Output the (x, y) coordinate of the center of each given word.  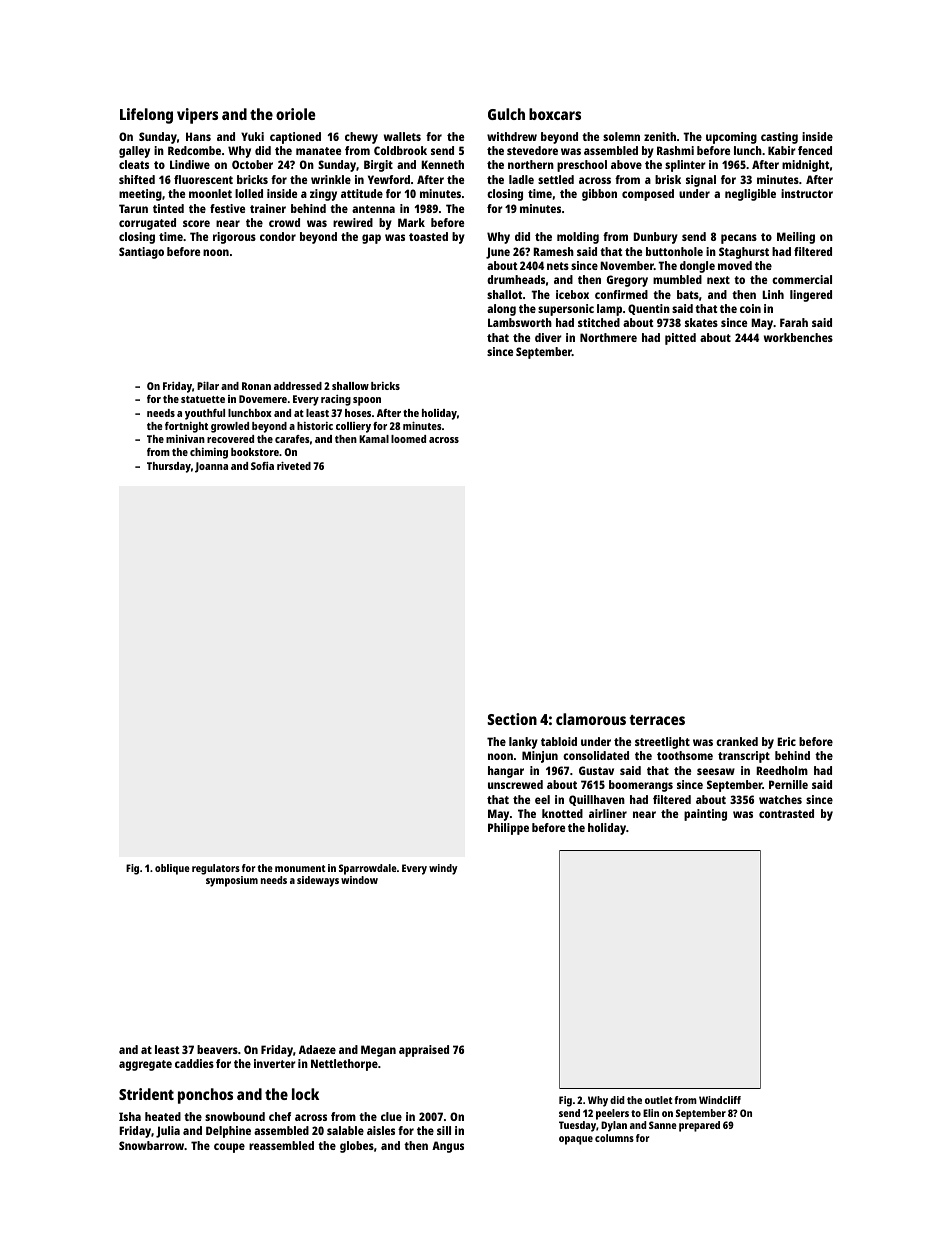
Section (512, 719)
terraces (657, 720)
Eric (786, 741)
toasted (428, 236)
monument (300, 868)
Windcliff (720, 1100)
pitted (680, 339)
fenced (815, 150)
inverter (275, 1063)
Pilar (208, 385)
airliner (608, 813)
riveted (294, 465)
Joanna (211, 467)
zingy (323, 195)
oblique (172, 869)
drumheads (516, 279)
